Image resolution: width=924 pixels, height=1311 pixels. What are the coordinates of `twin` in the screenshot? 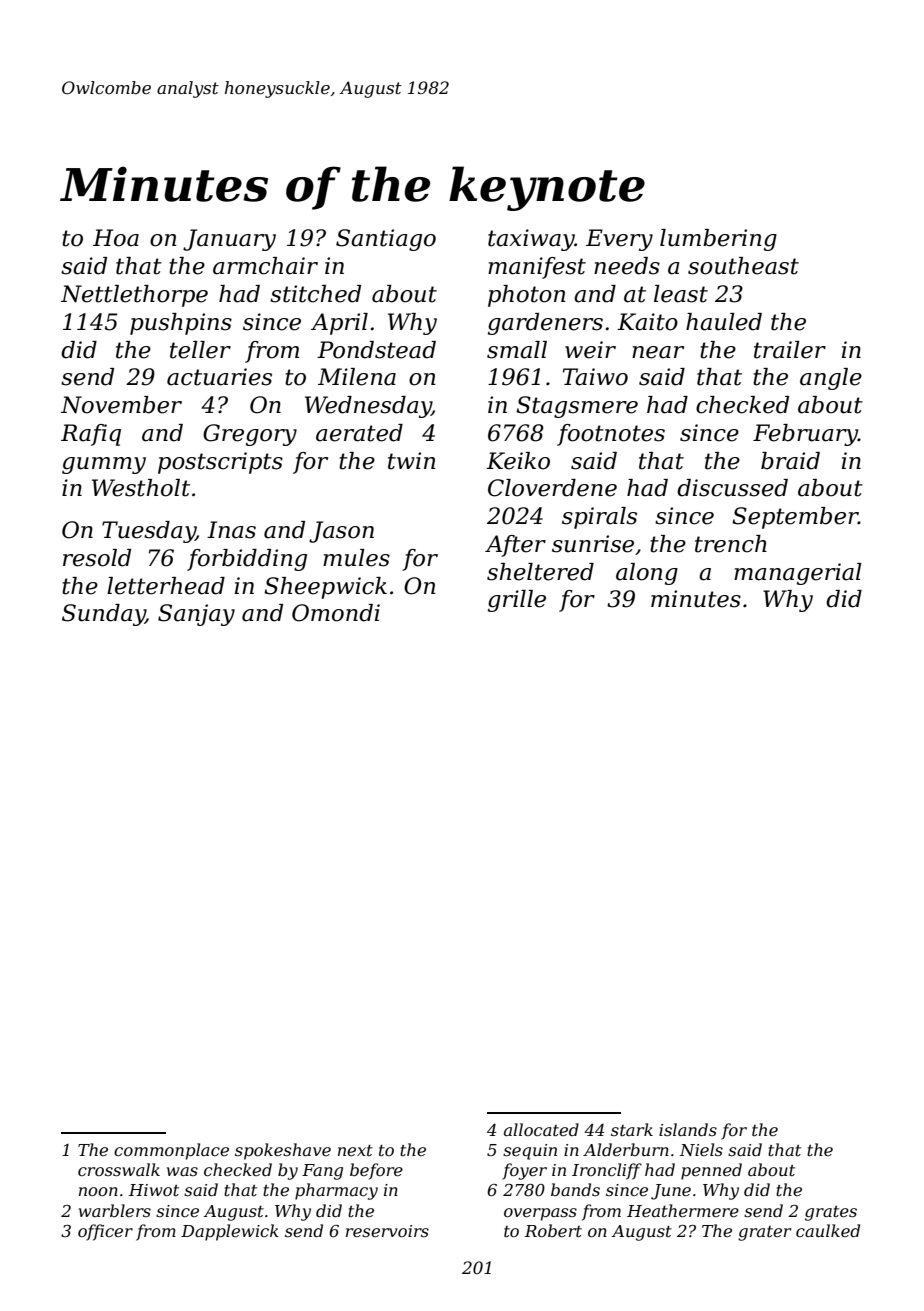 It's located at (412, 461).
